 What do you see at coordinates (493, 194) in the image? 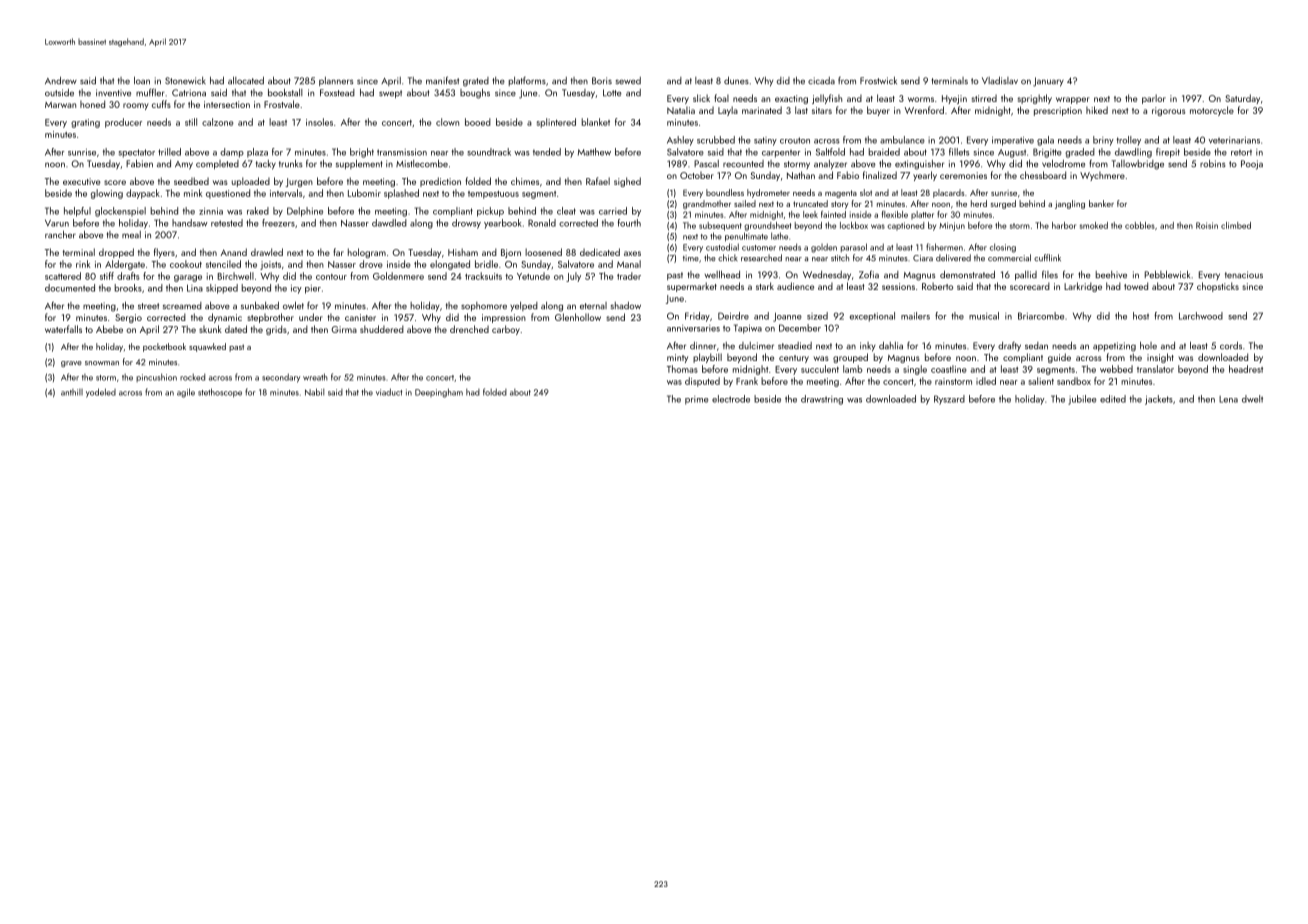
I see `tempestuous` at bounding box center [493, 194].
